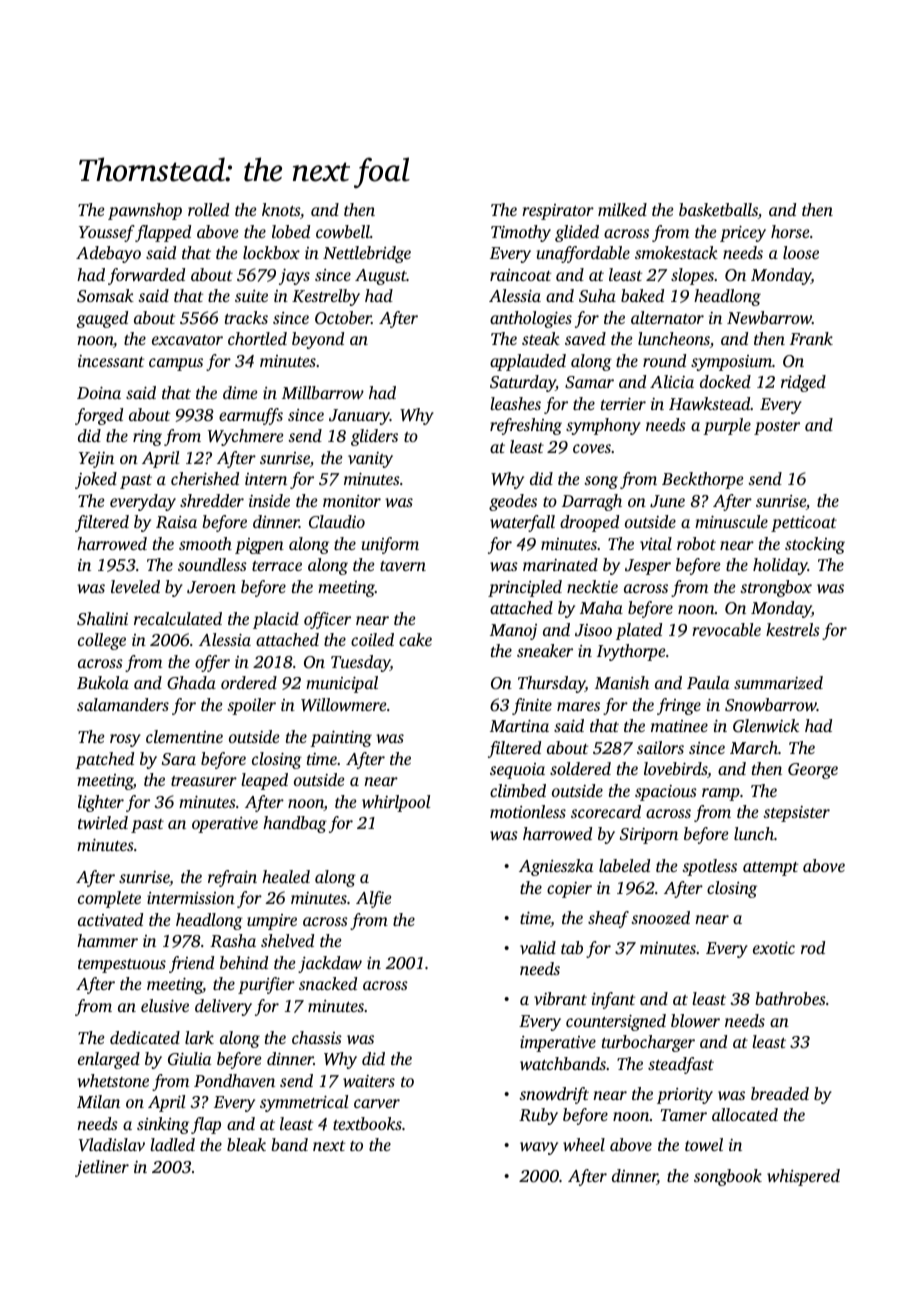 Image resolution: width=924 pixels, height=1311 pixels. Describe the element at coordinates (667, 317) in the image. I see `alternator` at that location.
